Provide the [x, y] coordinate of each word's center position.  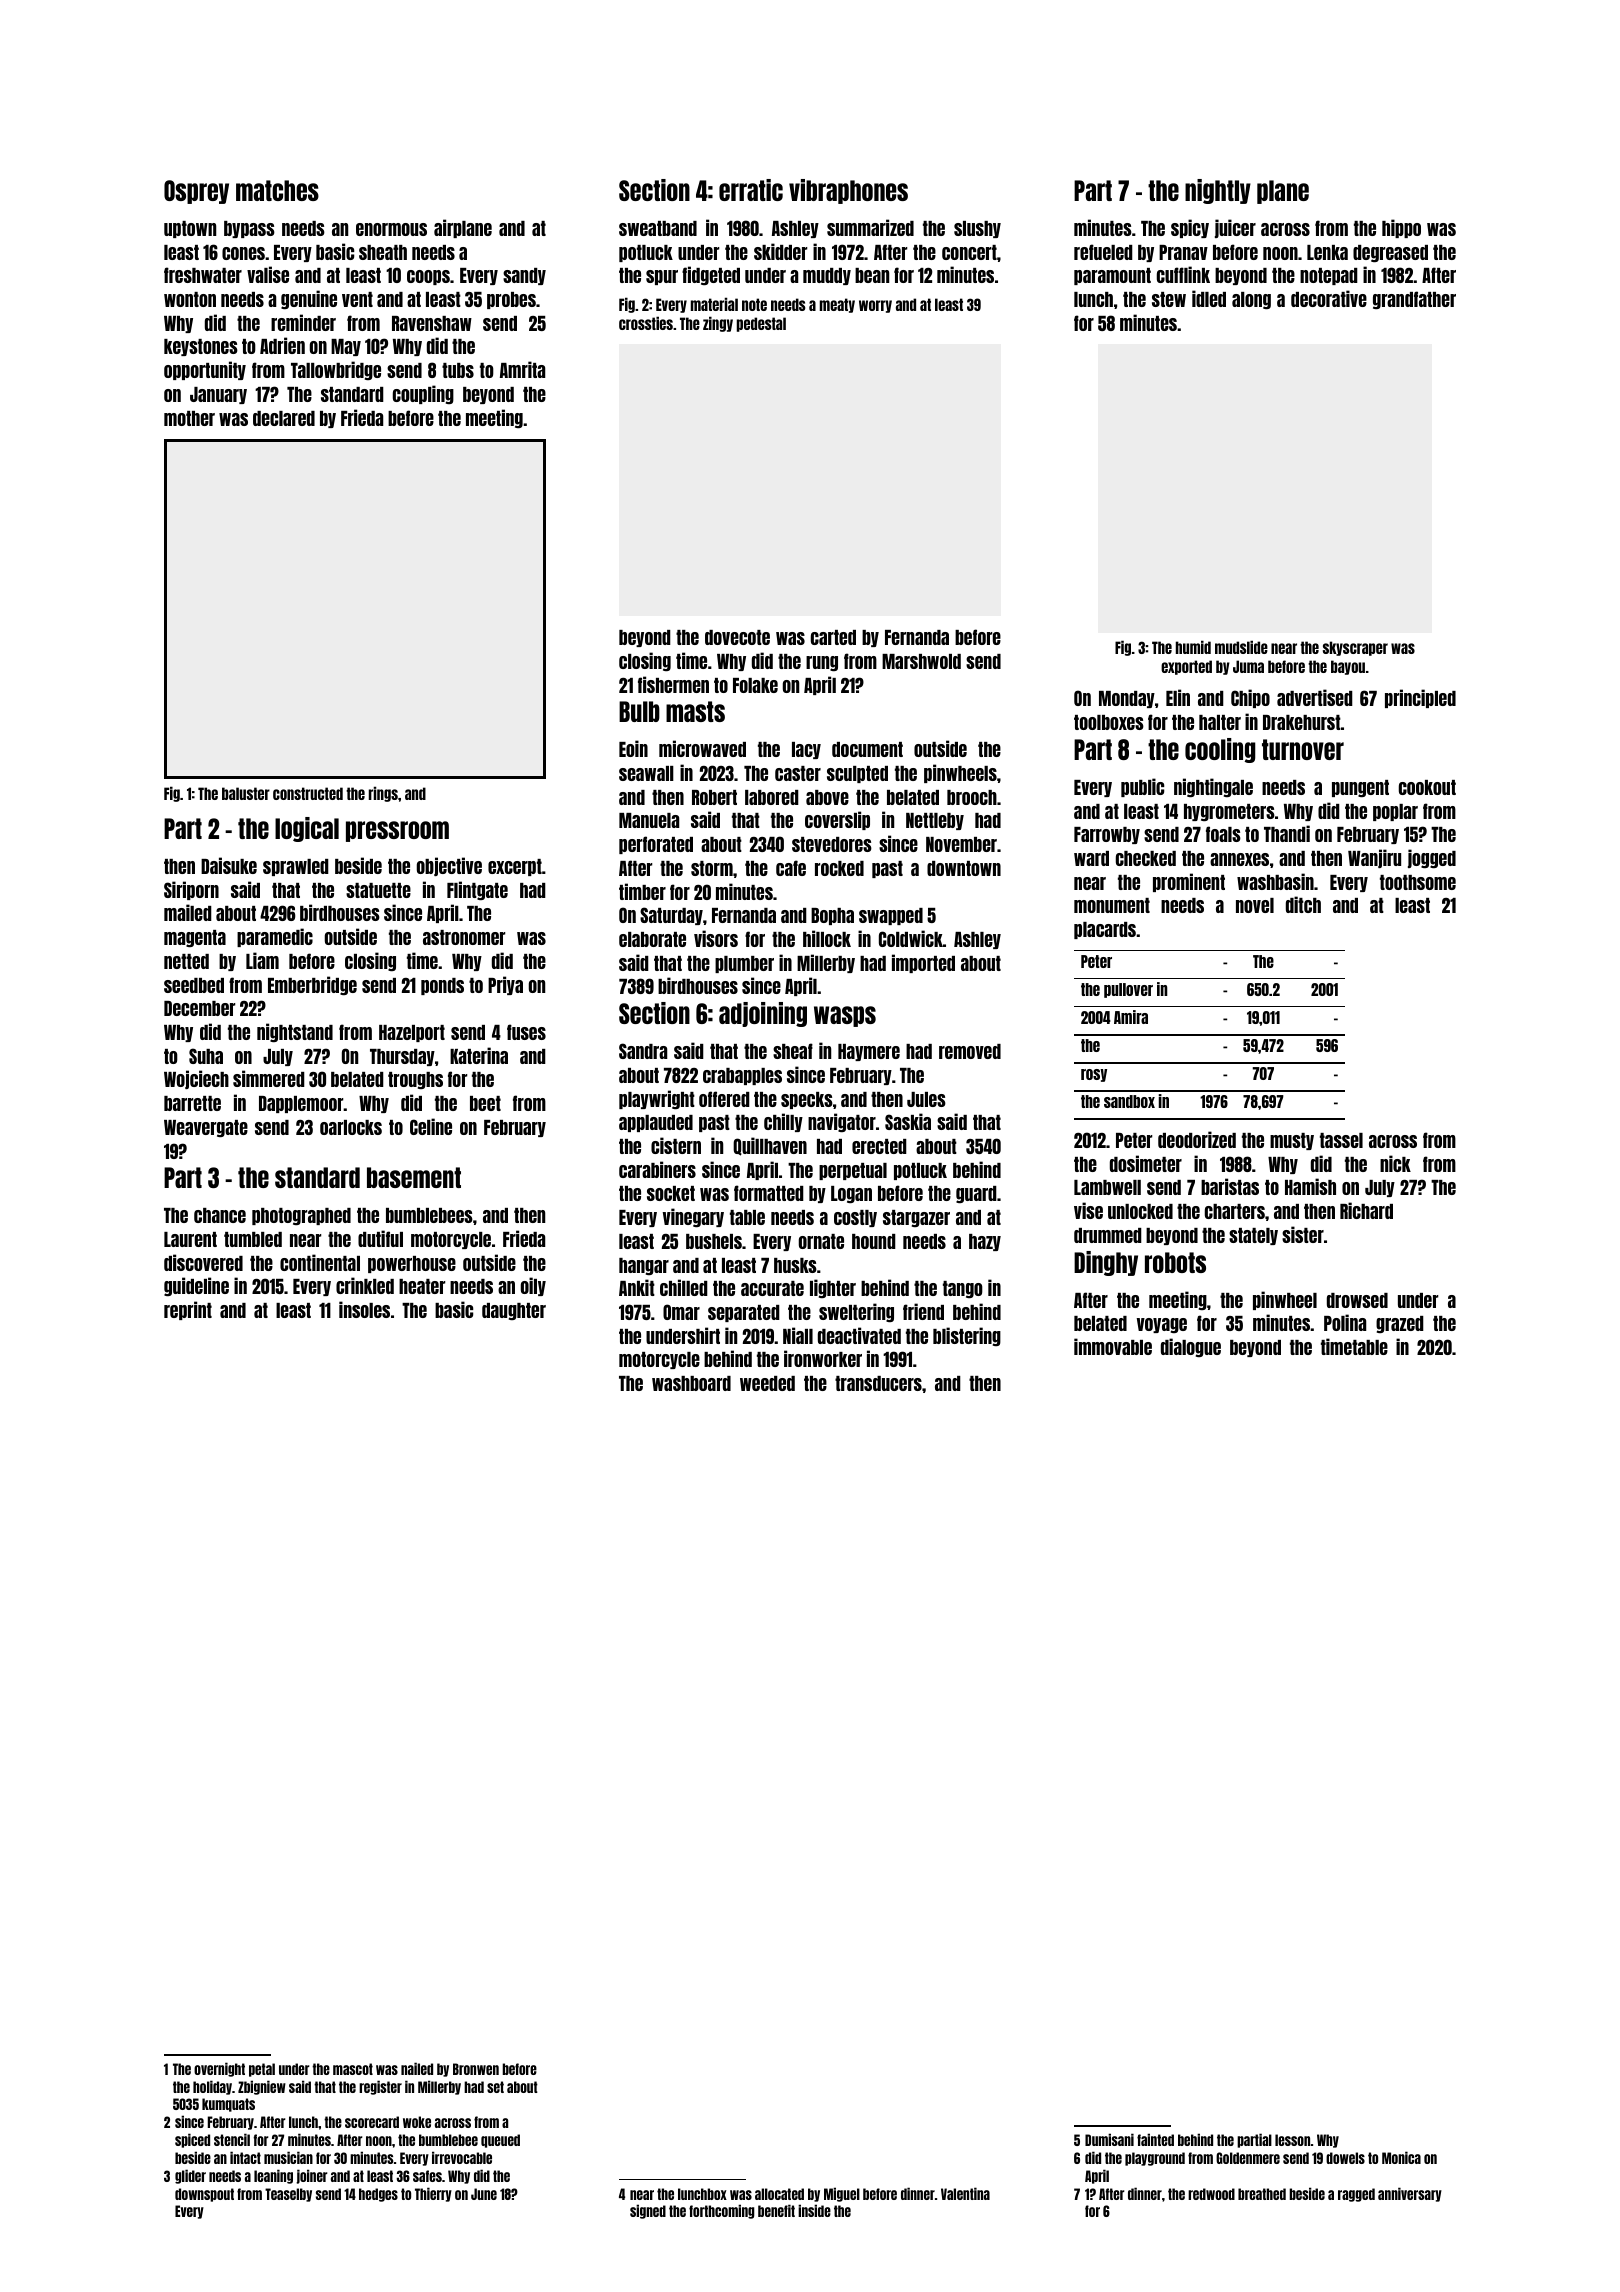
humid [1193, 647]
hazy [985, 1242]
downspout [204, 2195]
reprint [188, 1310]
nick [1395, 1163]
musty [1292, 1141]
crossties [646, 323]
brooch [972, 797]
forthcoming [722, 2211]
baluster [246, 793]
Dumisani [1109, 2139]
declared [284, 418]
